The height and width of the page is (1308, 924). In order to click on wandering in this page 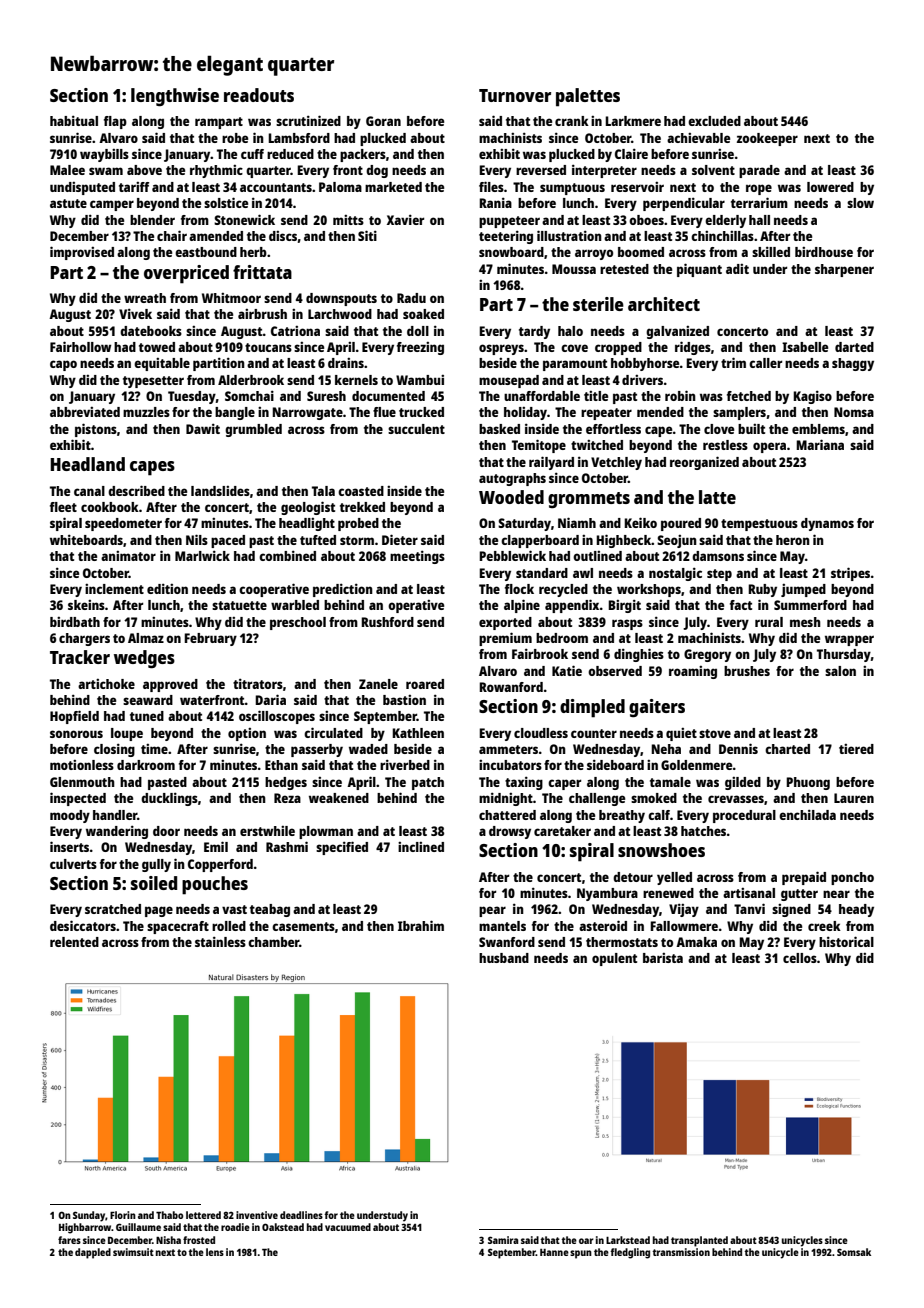, I will do `click(117, 832)`.
